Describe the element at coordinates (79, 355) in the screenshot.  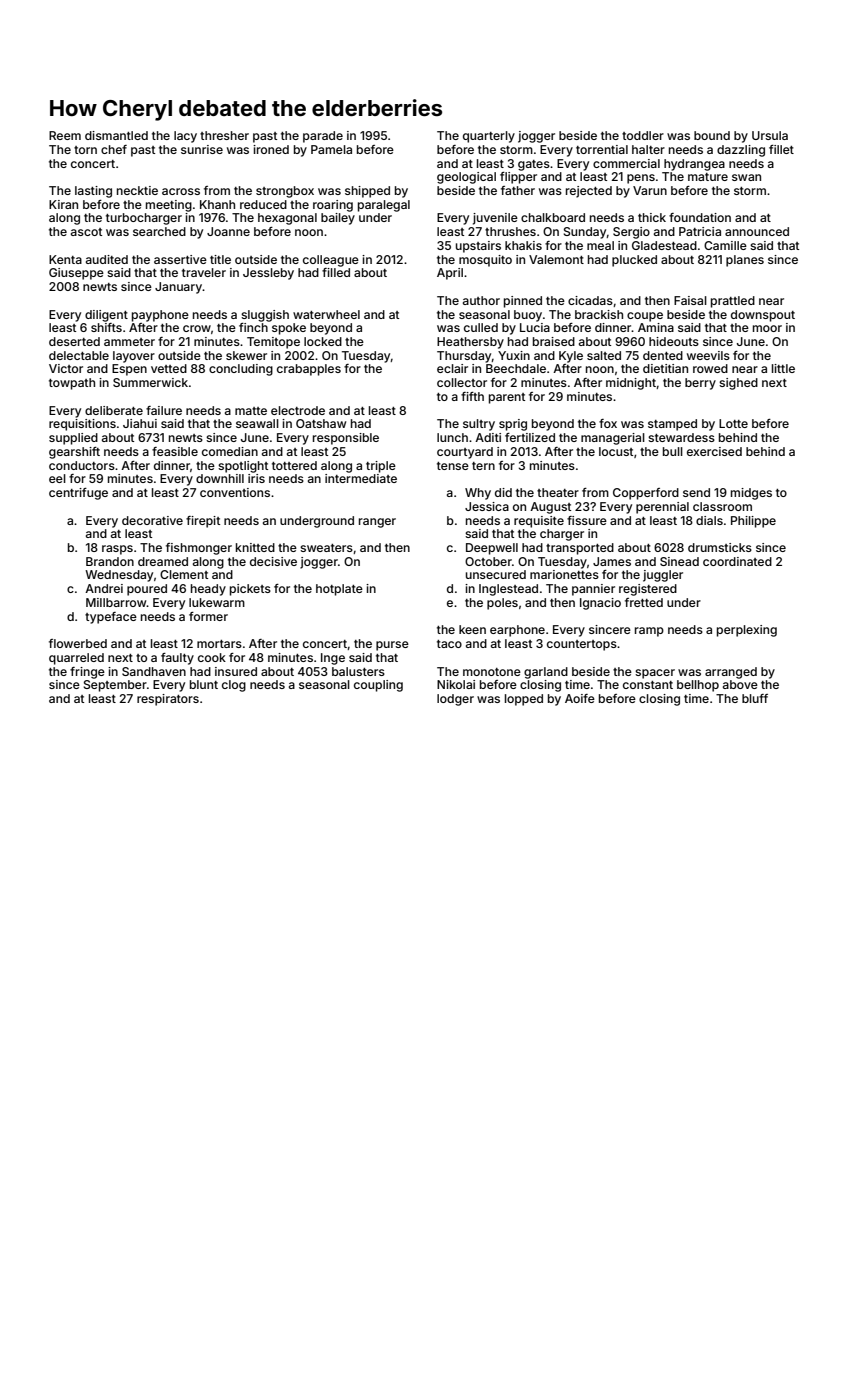
I see `delectable` at that location.
